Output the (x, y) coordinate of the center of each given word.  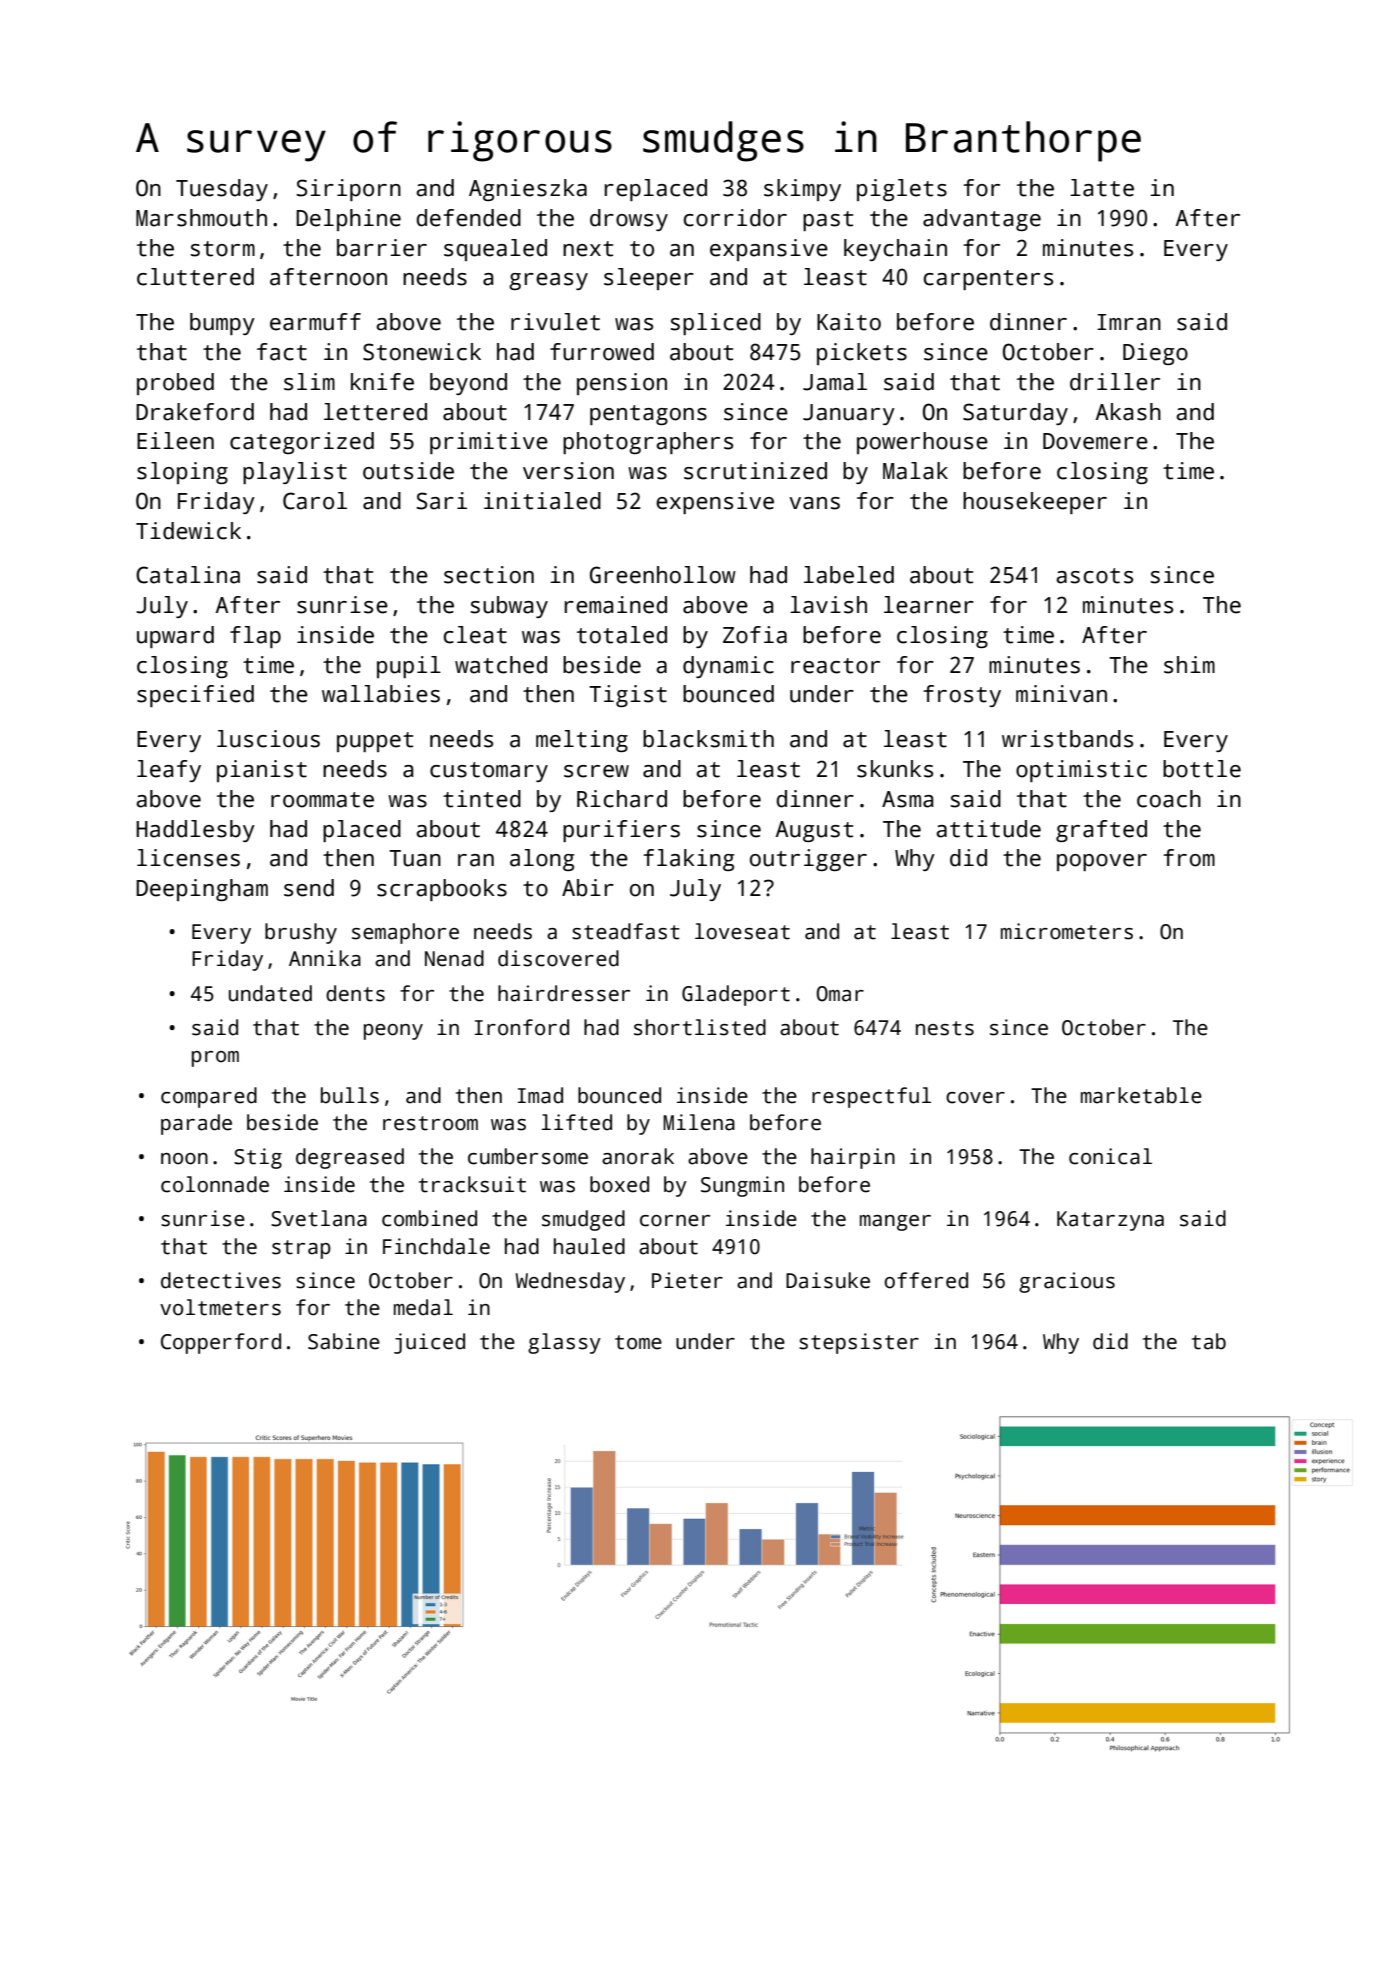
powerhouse (922, 443)
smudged (583, 1220)
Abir (588, 888)
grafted (1101, 831)
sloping (182, 473)
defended (468, 218)
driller (1115, 382)
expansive (769, 250)
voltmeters (220, 1307)
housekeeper (1035, 503)
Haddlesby (195, 831)
